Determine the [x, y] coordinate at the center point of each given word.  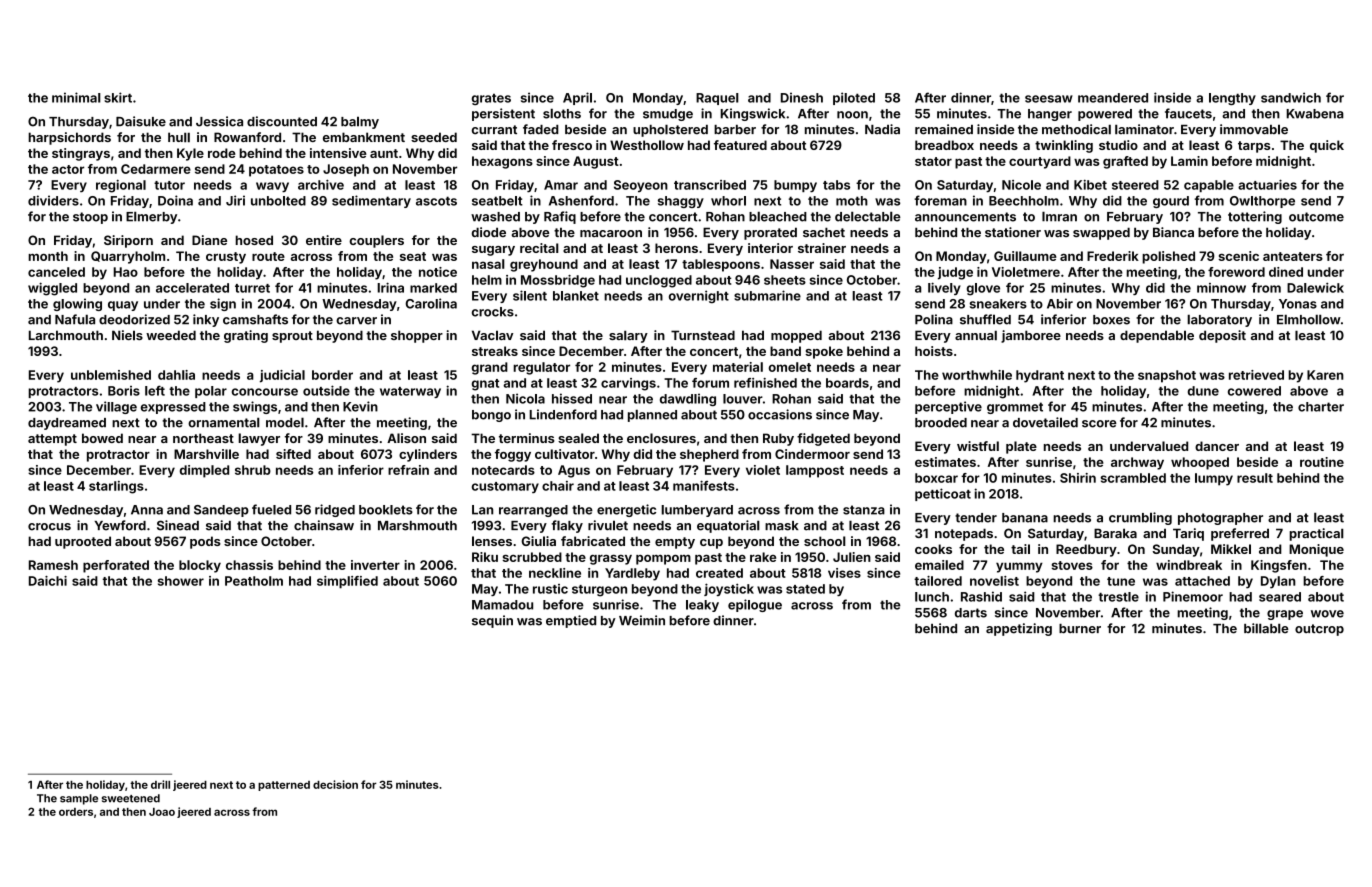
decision [335, 784]
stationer [1013, 232]
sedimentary [371, 201]
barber [735, 130]
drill [160, 784]
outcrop [1319, 630]
